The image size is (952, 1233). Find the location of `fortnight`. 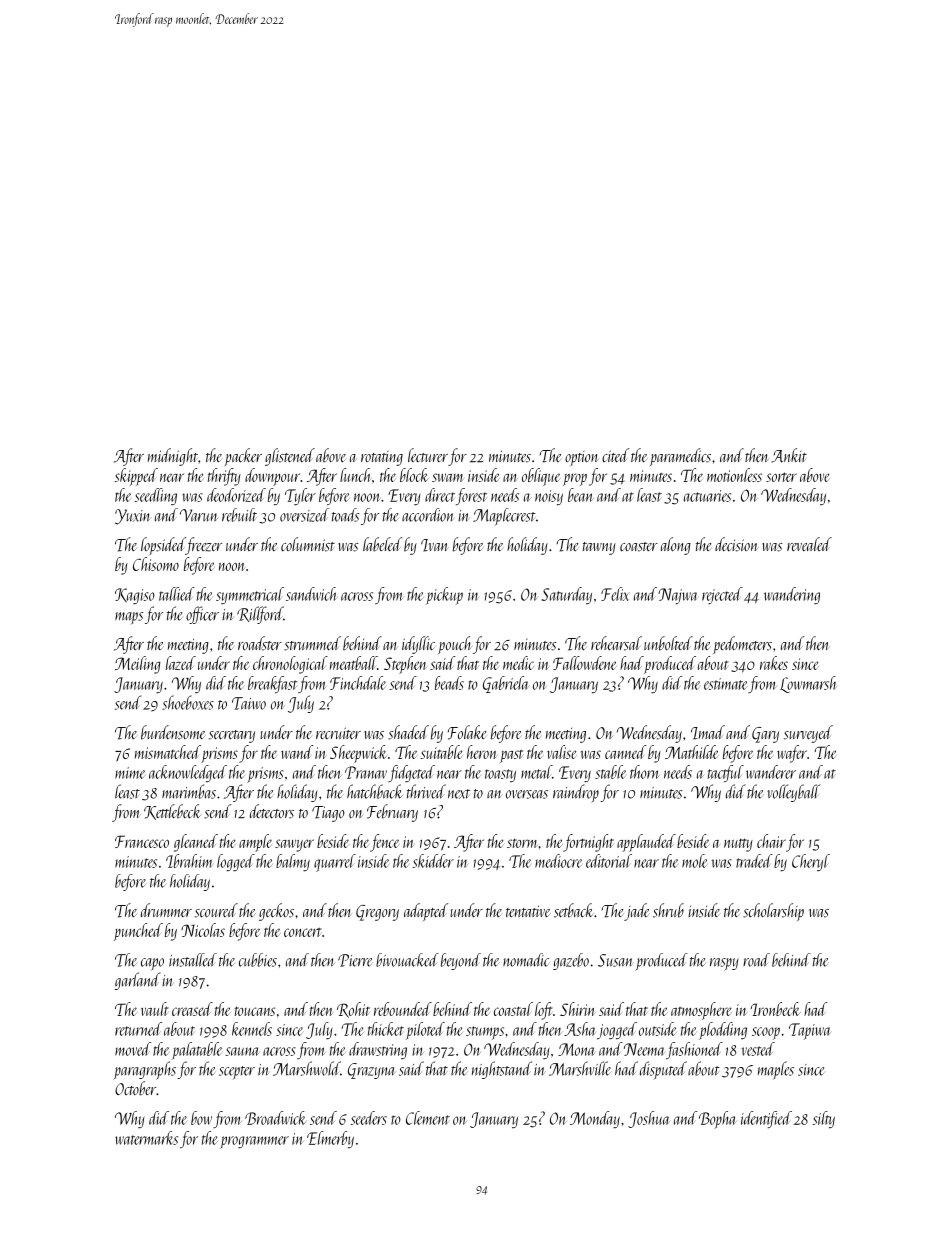

fortnight is located at coordinates (588, 843).
